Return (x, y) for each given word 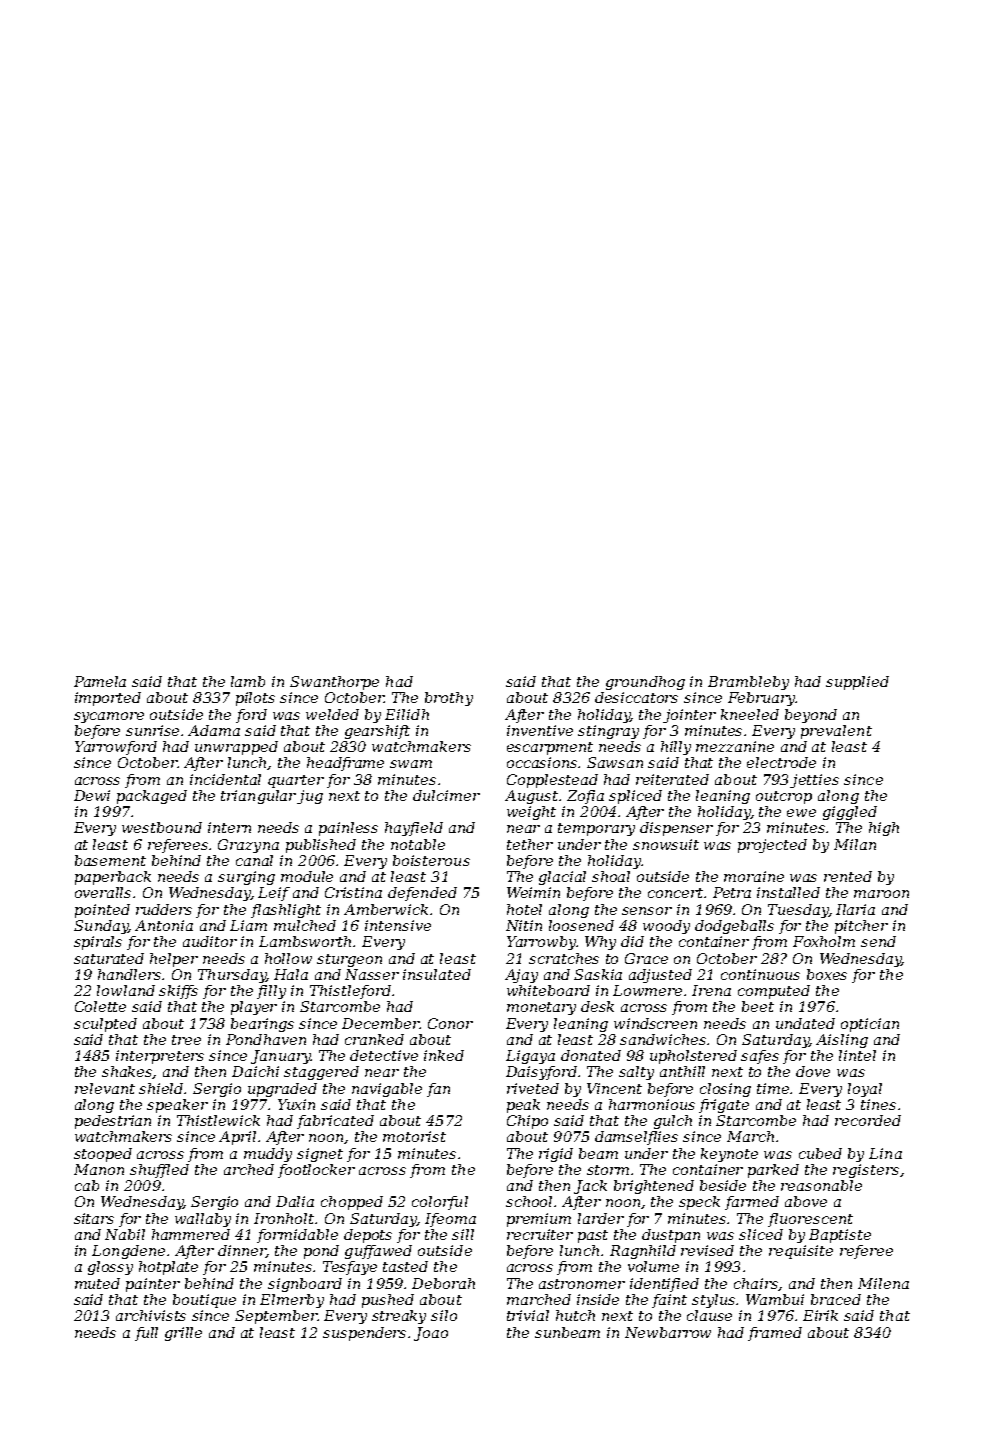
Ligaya (530, 1057)
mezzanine (735, 746)
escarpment (550, 748)
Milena (883, 1283)
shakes (127, 1072)
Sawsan (615, 762)
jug (310, 797)
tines (878, 1104)
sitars (94, 1218)
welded (332, 714)
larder (601, 1218)
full (146, 1334)
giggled (850, 813)
